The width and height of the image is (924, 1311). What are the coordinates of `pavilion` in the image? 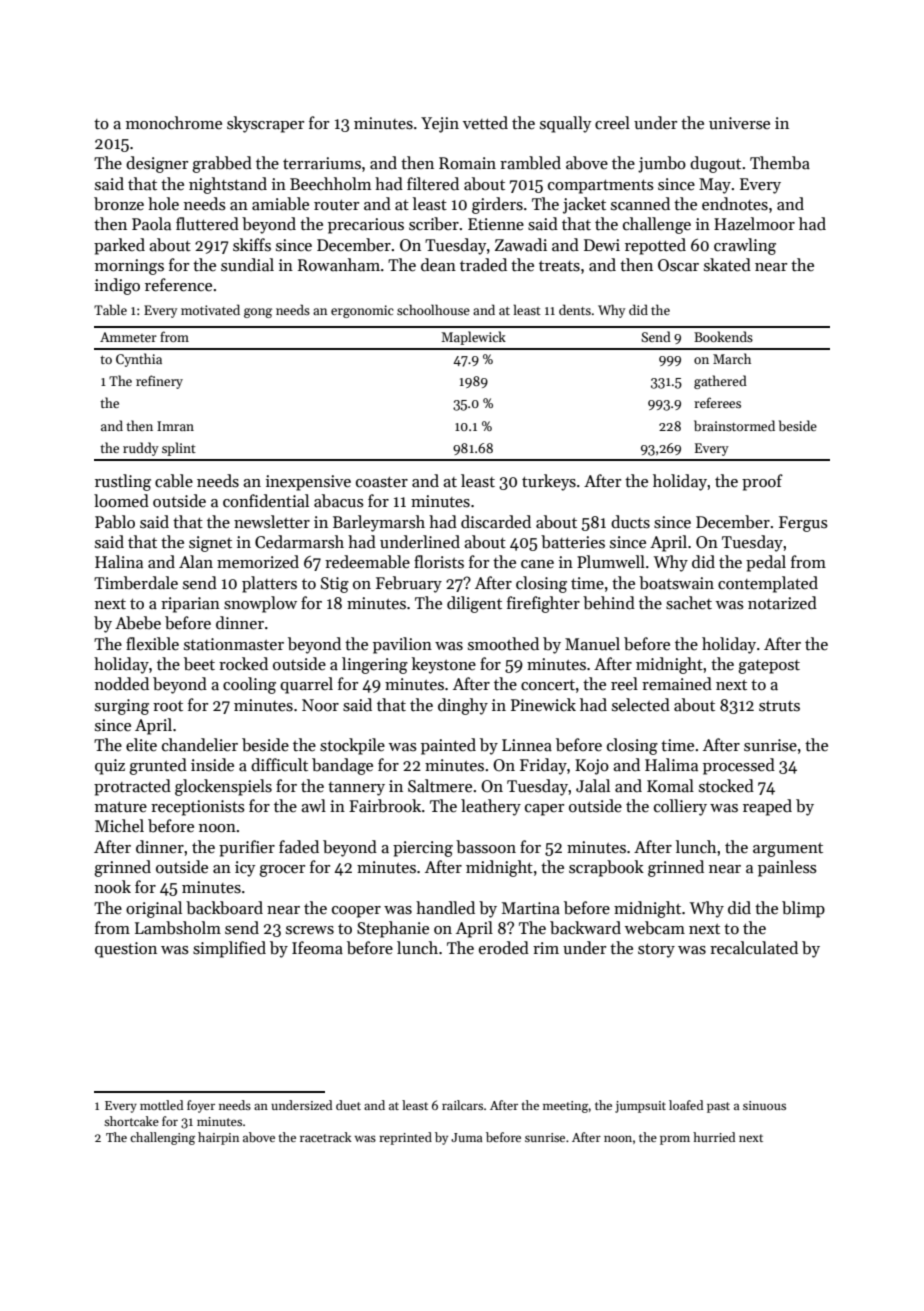 It's located at (402, 645).
